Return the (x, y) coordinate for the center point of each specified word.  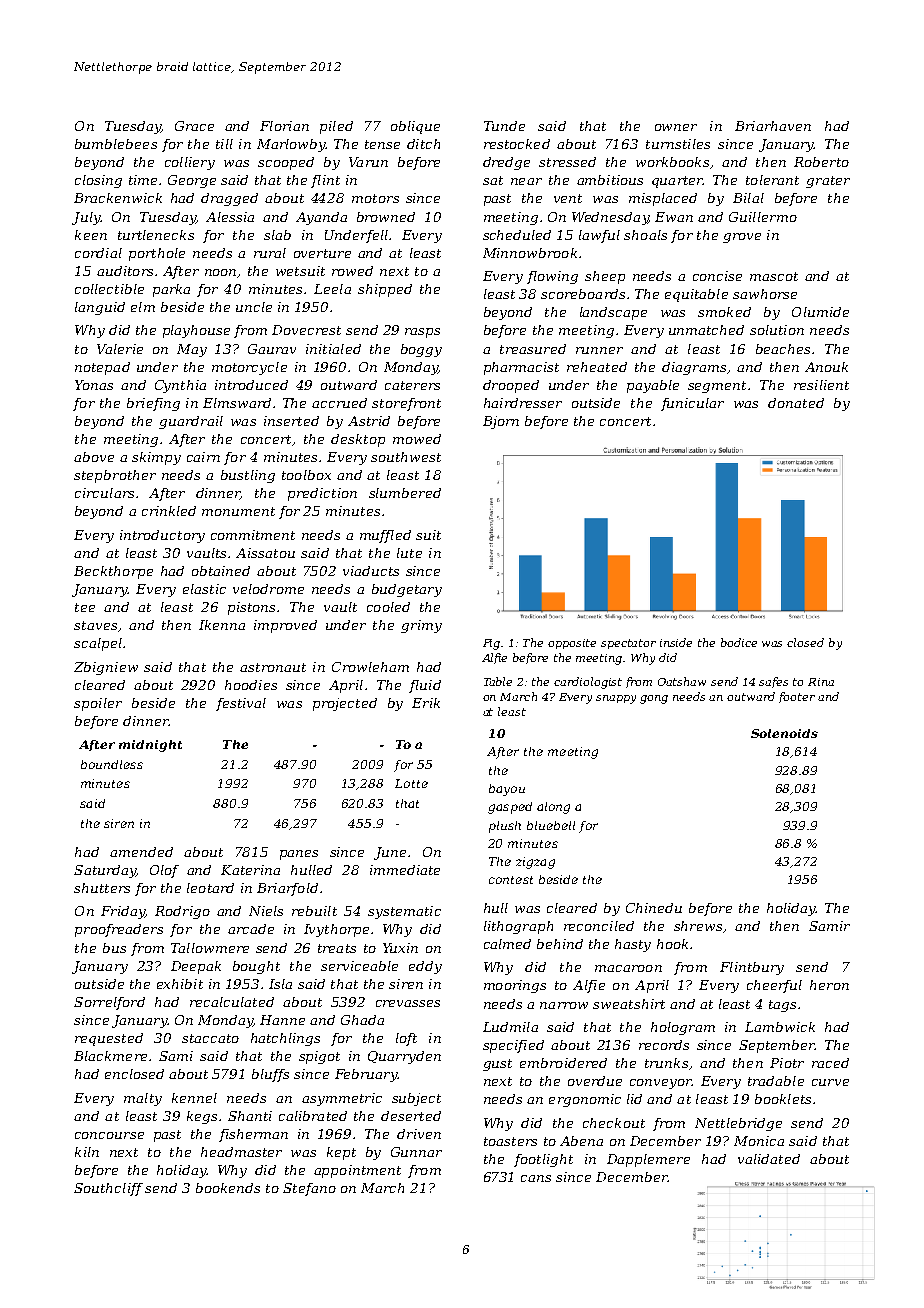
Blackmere (110, 1056)
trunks (666, 1063)
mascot (774, 276)
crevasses (408, 1003)
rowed (352, 271)
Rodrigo (182, 912)
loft (406, 1039)
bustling (248, 476)
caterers (412, 385)
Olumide (820, 312)
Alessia (230, 217)
